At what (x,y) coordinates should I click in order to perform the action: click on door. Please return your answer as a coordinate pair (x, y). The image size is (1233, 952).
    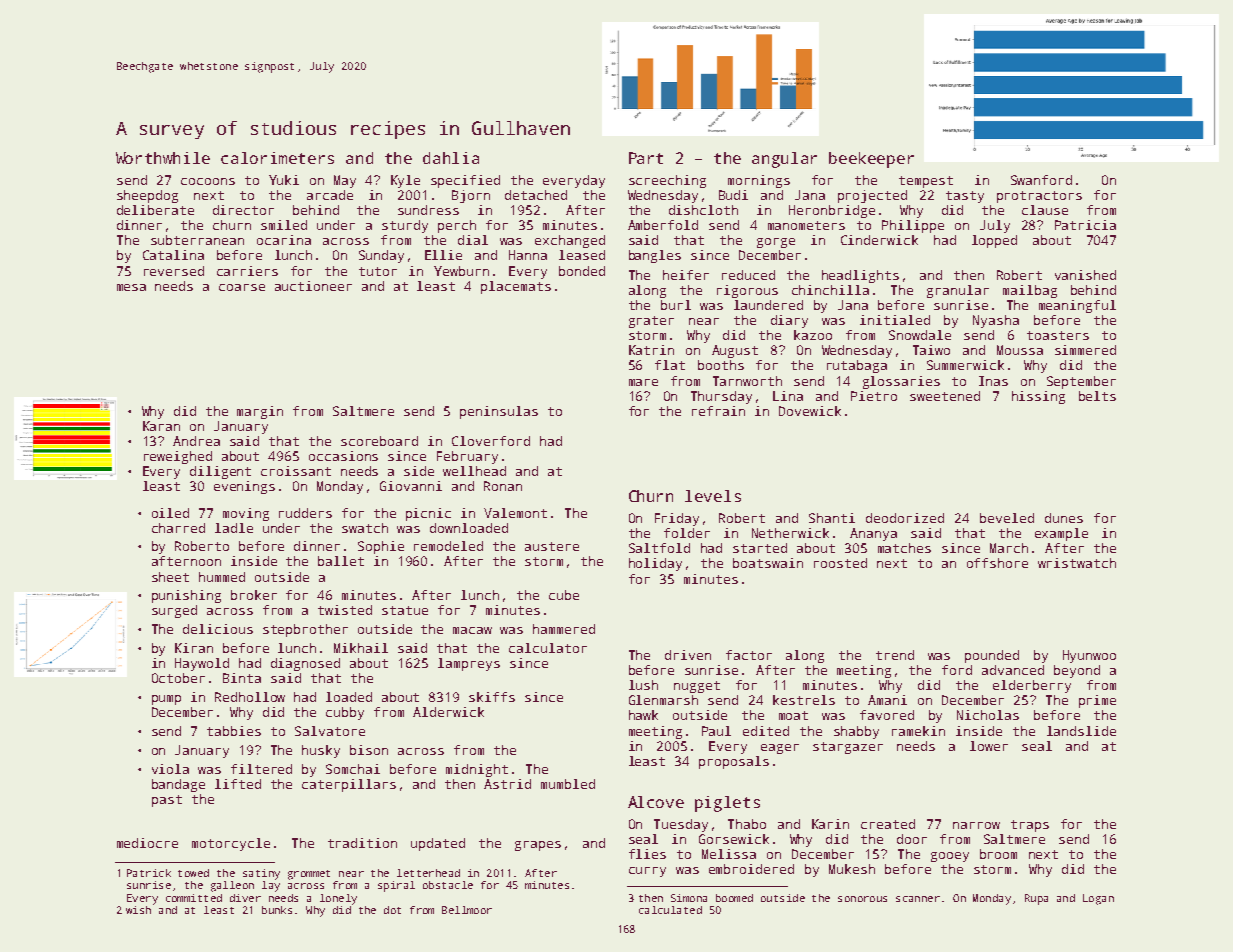
    Looking at the image, I should click on (912, 839).
